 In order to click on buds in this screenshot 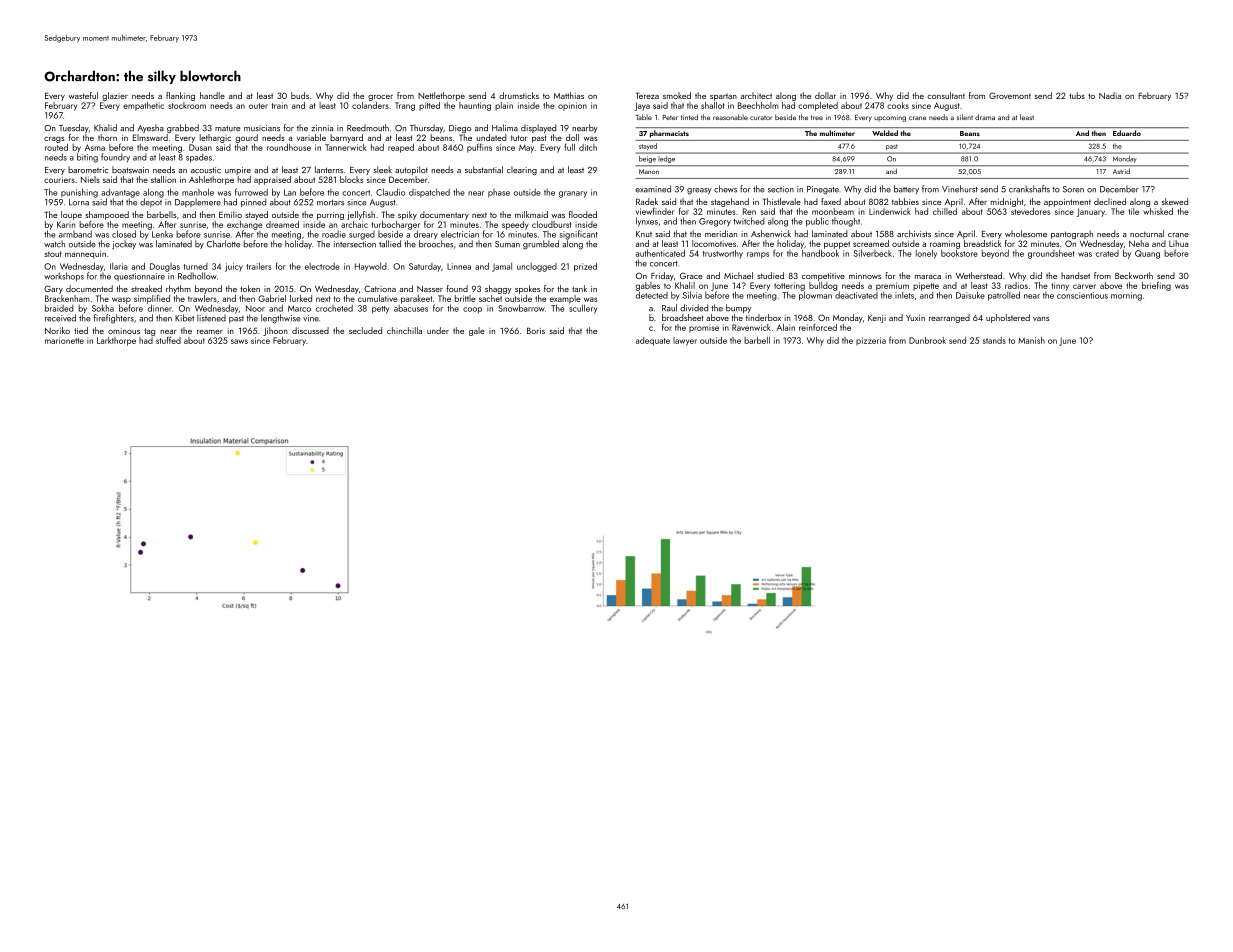, I will do `click(300, 95)`.
